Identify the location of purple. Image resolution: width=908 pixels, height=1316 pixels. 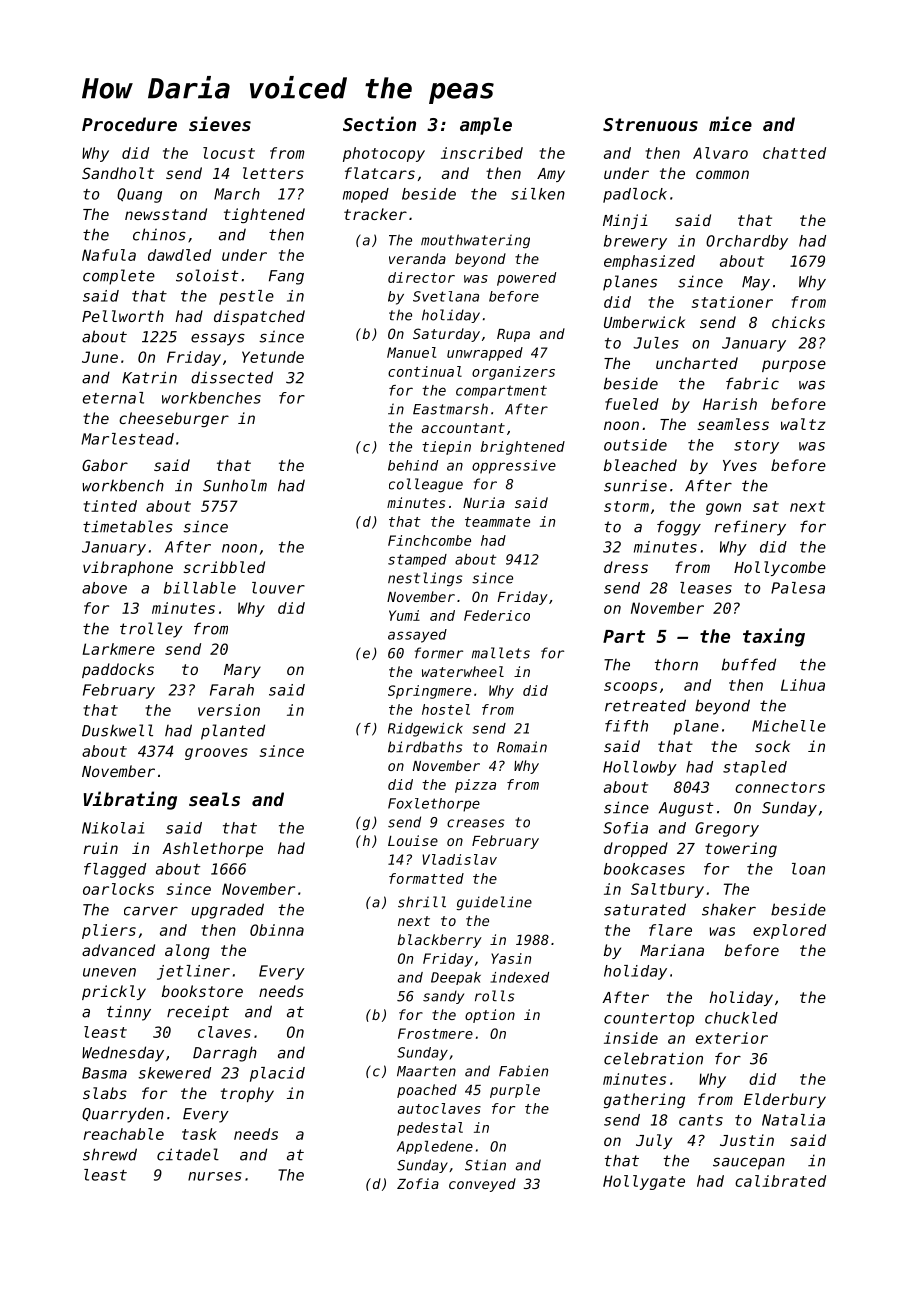
(515, 1091).
